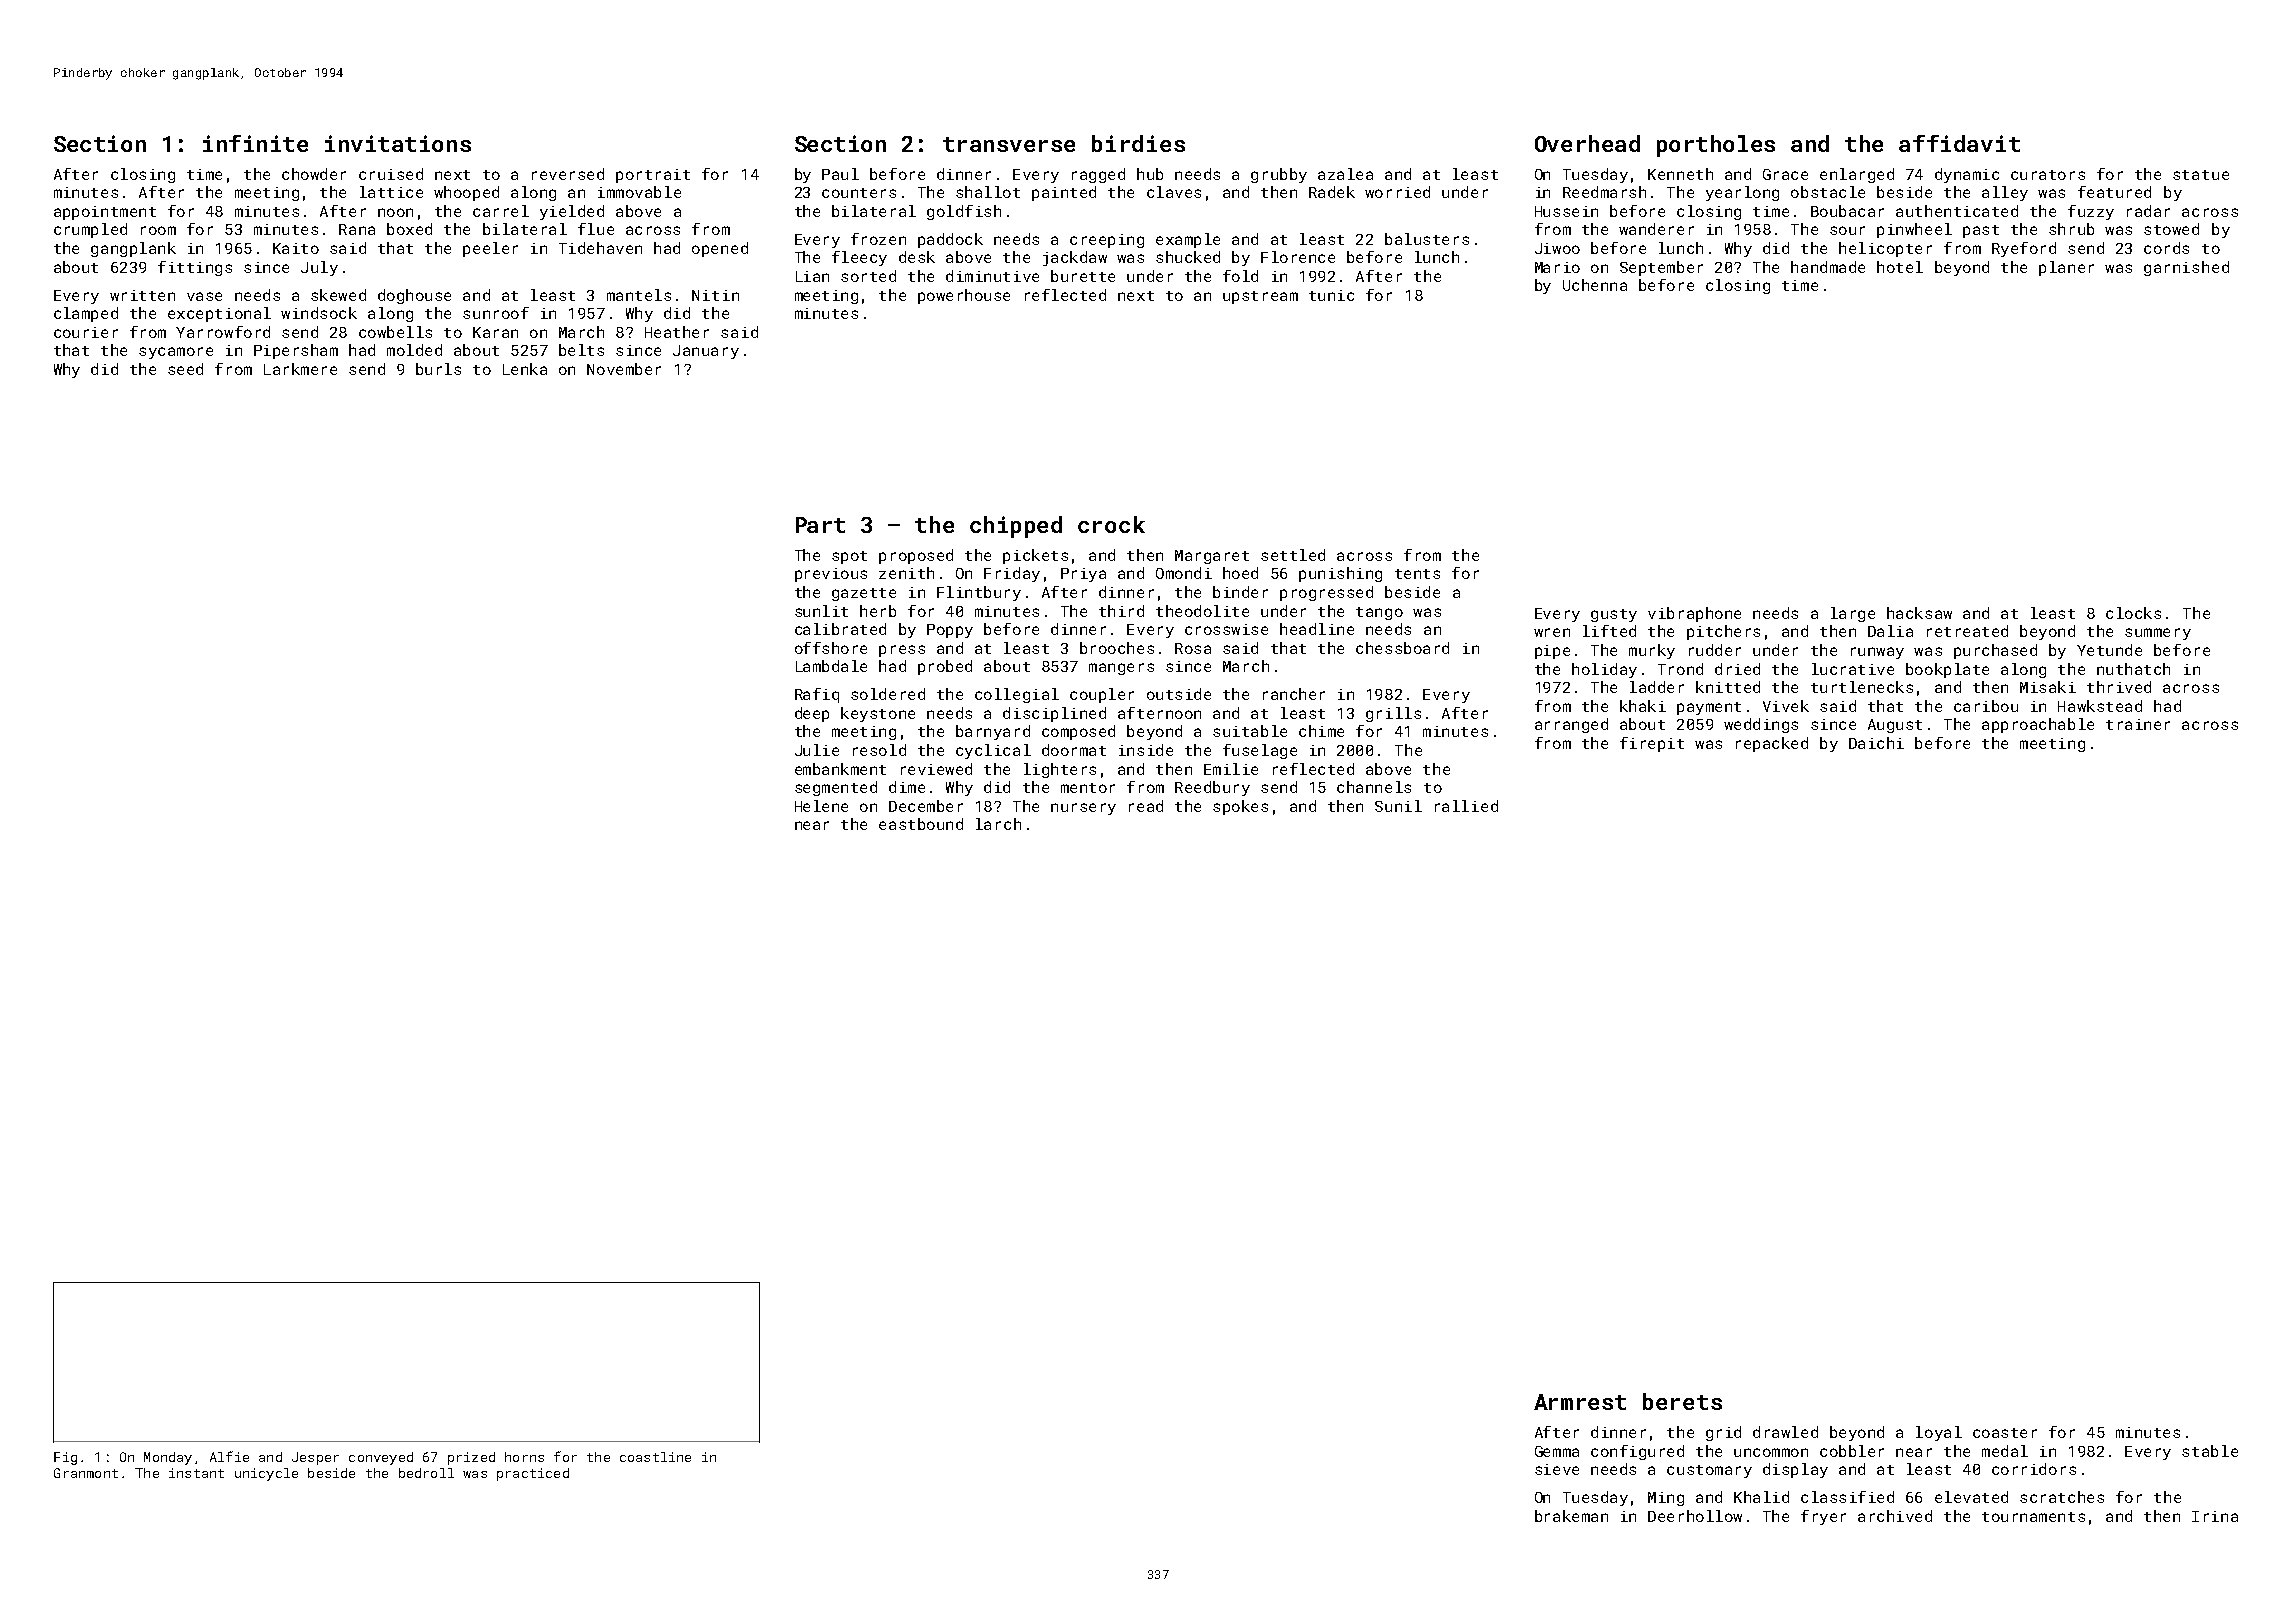  I want to click on deep, so click(812, 714).
